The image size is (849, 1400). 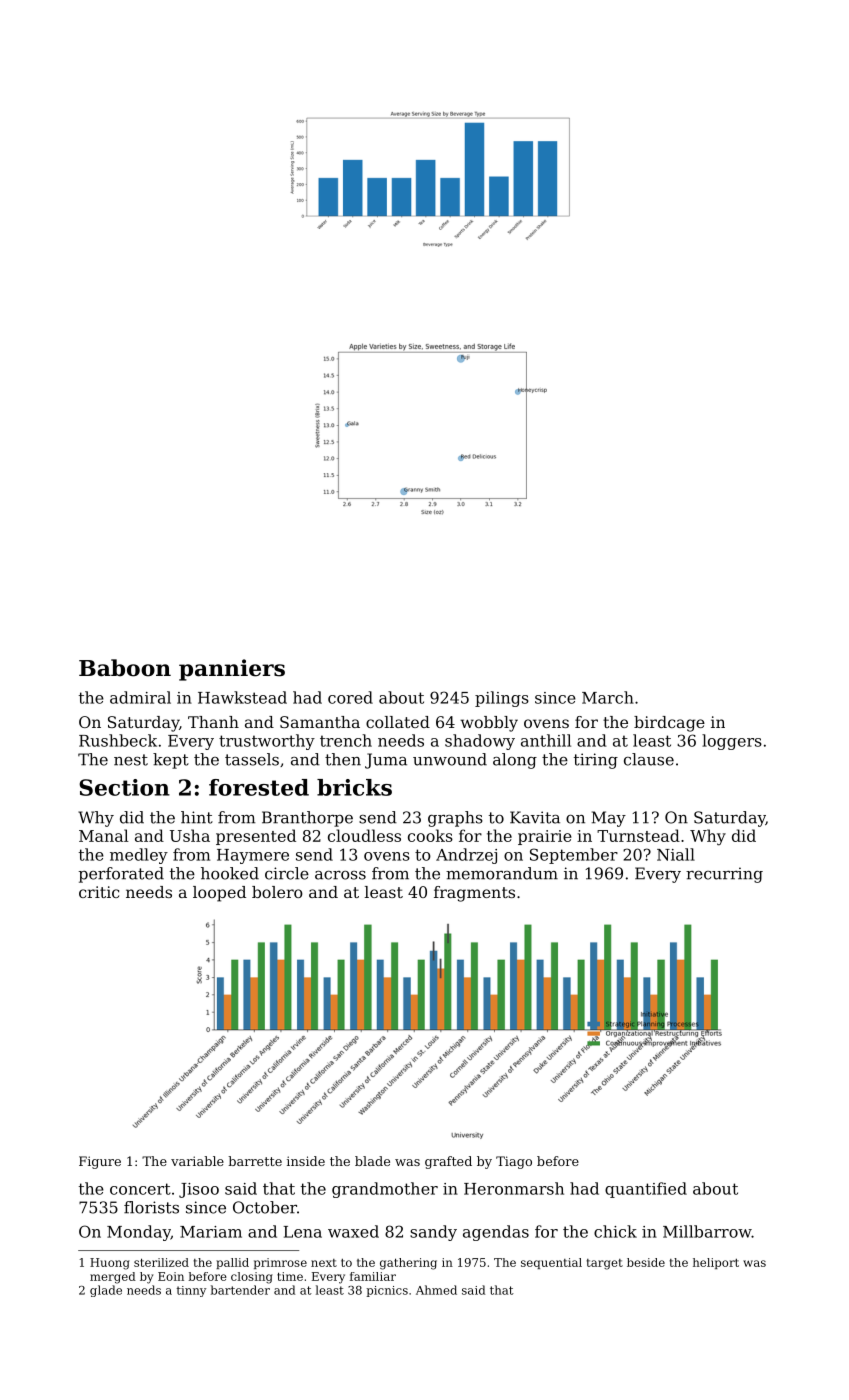 What do you see at coordinates (669, 724) in the screenshot?
I see `birdcage` at bounding box center [669, 724].
